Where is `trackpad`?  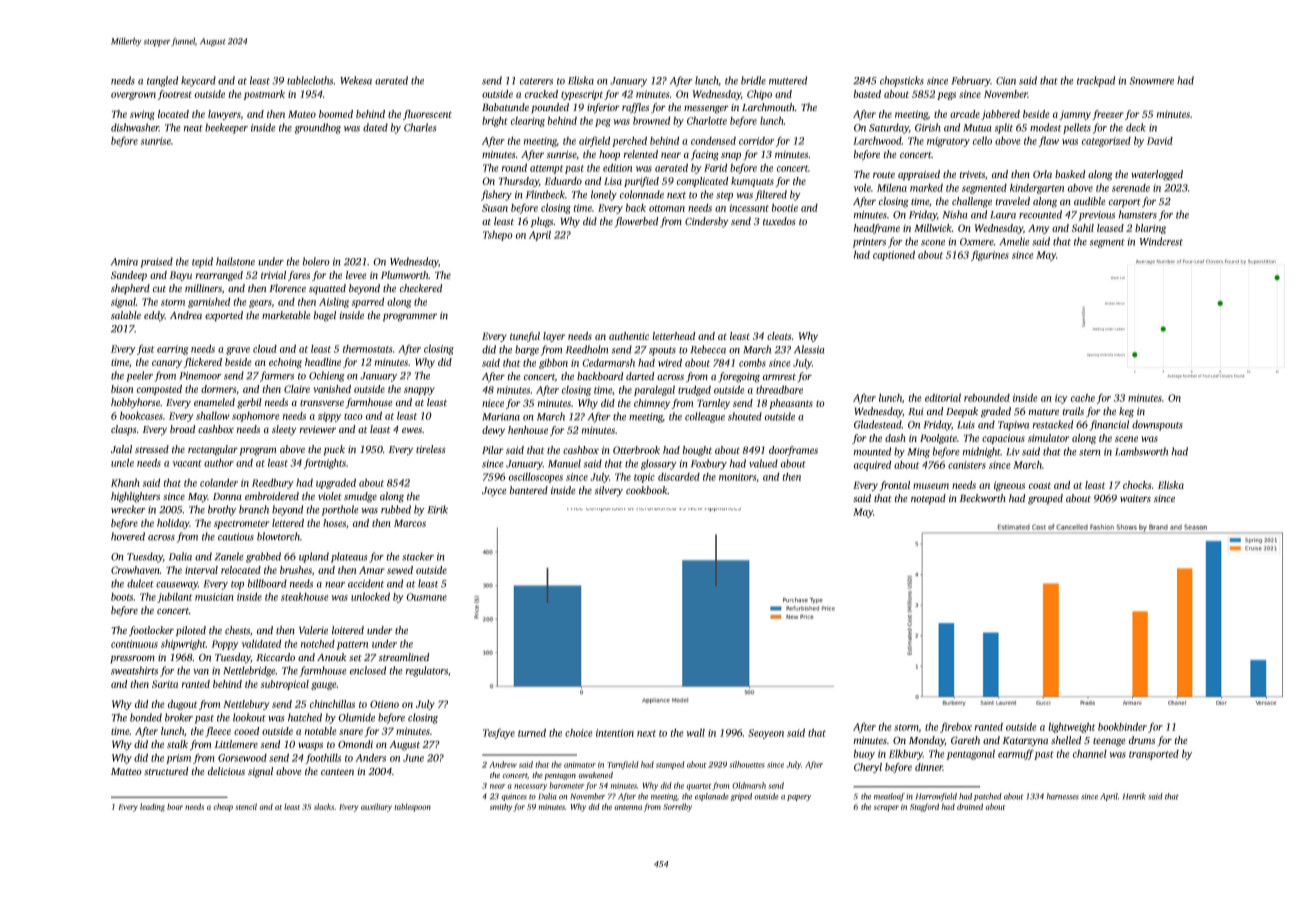 trackpad is located at coordinates (1096, 81).
